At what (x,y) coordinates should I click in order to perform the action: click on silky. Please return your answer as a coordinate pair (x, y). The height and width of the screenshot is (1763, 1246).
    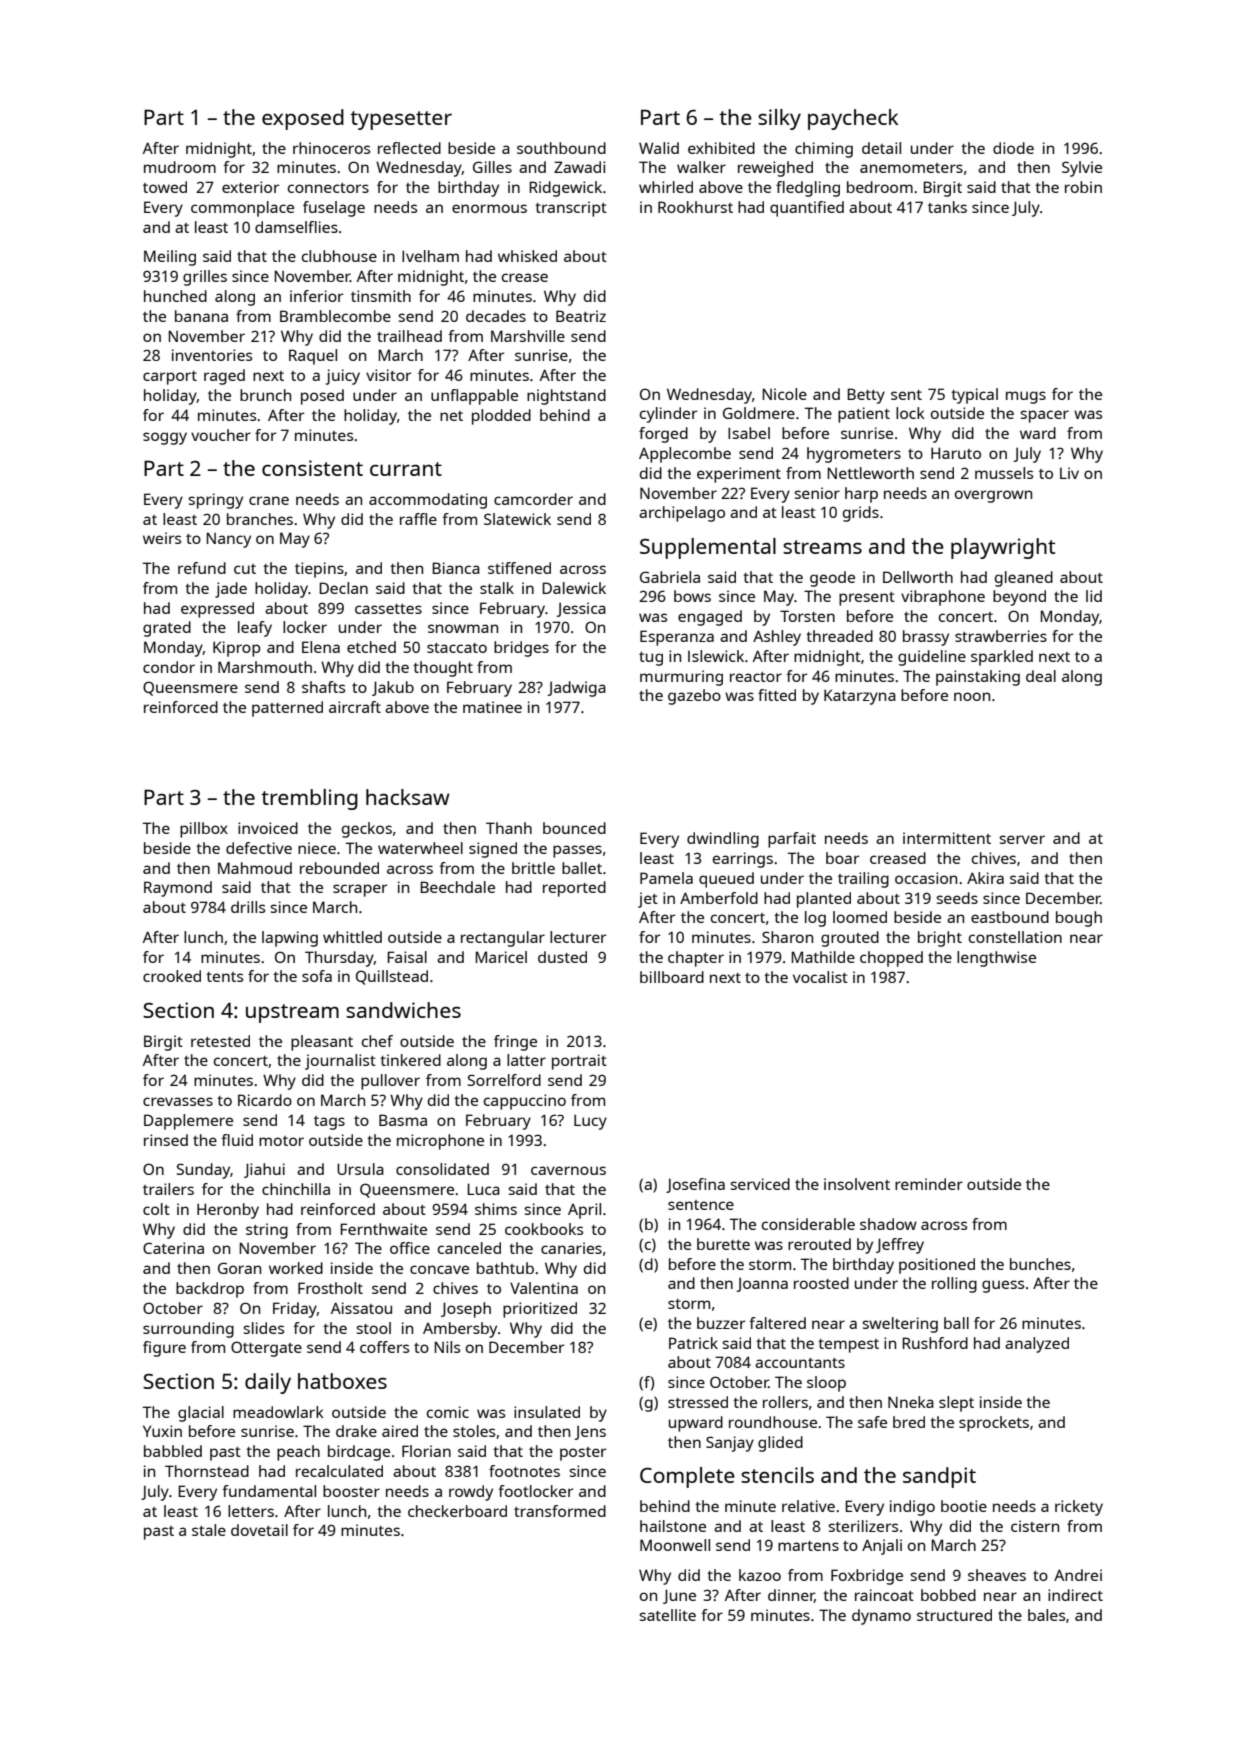
    Looking at the image, I should click on (779, 119).
